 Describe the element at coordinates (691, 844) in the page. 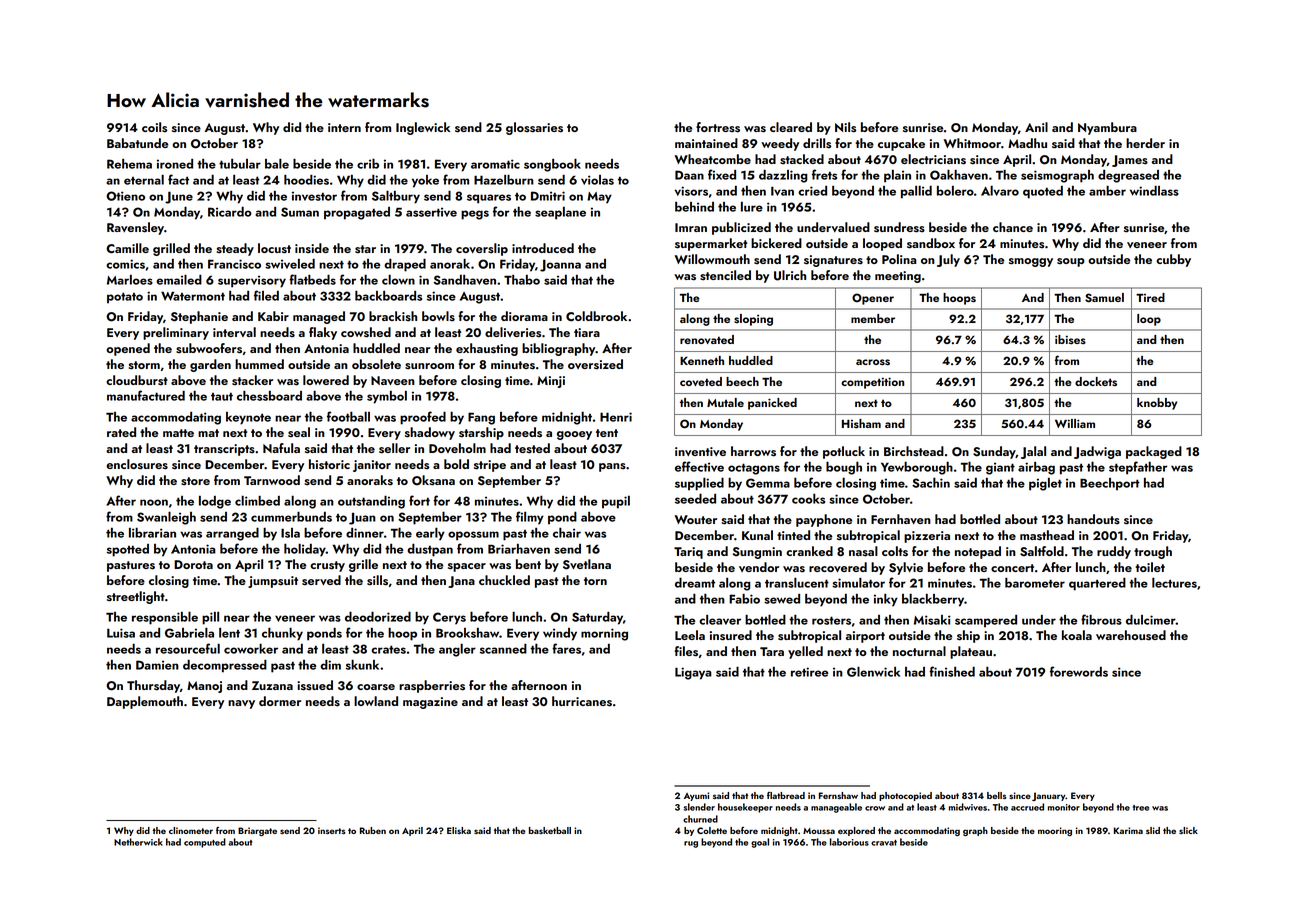

I see `rug` at that location.
